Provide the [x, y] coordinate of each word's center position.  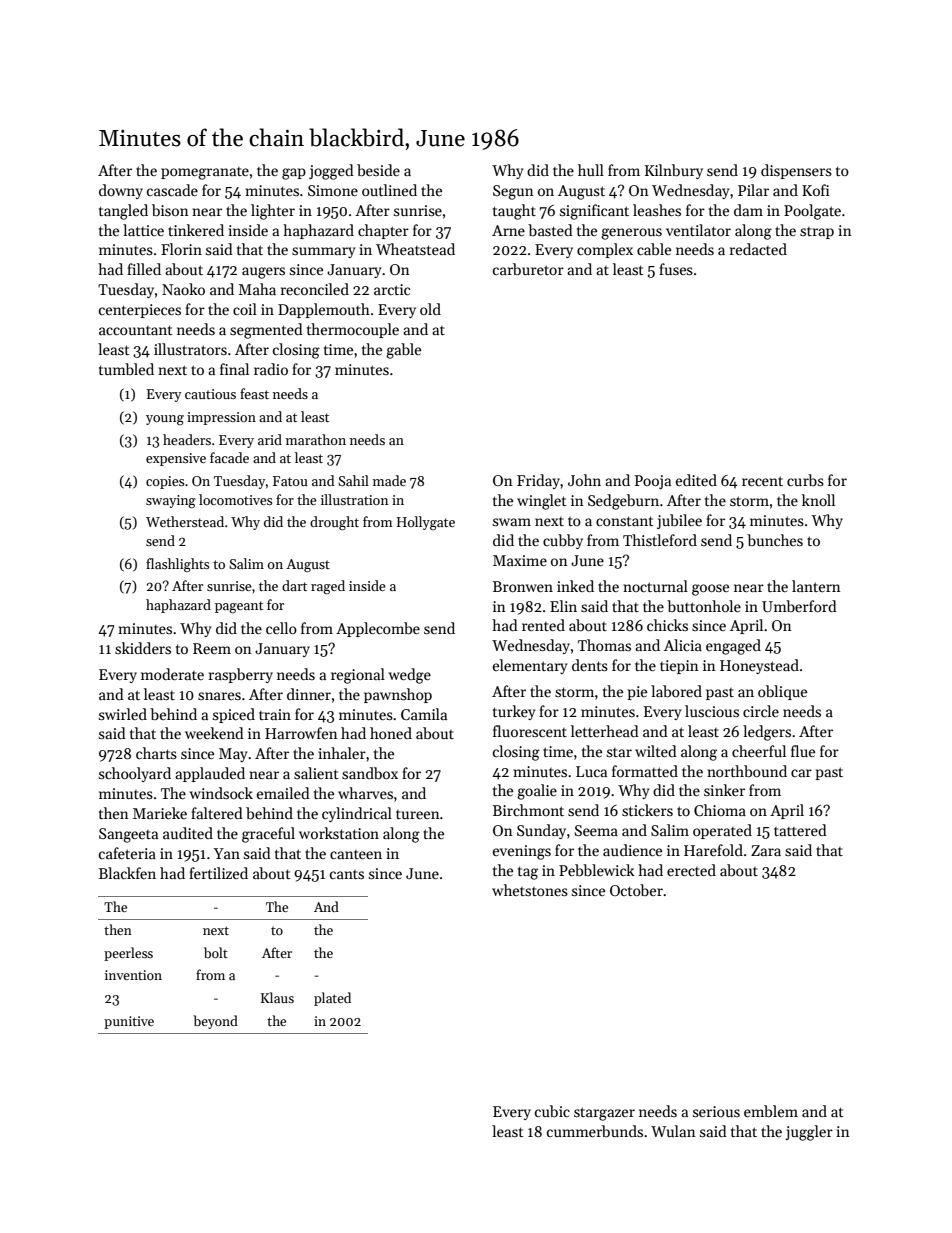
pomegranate [205, 173]
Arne [508, 230]
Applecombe [378, 629]
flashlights [177, 565]
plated [332, 999]
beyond [215, 1022]
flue [803, 751]
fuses [676, 269]
